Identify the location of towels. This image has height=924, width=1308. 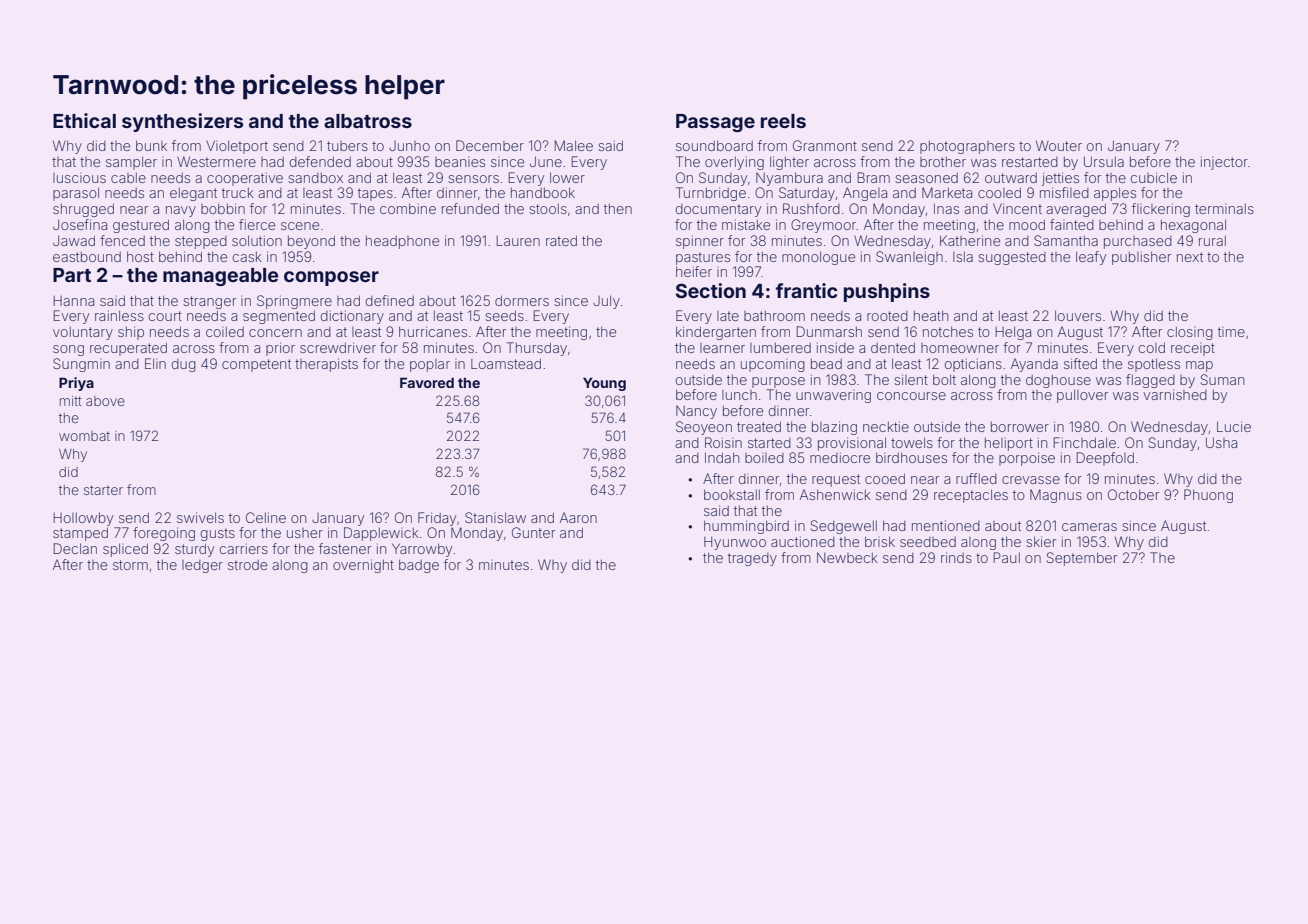
(912, 442).
